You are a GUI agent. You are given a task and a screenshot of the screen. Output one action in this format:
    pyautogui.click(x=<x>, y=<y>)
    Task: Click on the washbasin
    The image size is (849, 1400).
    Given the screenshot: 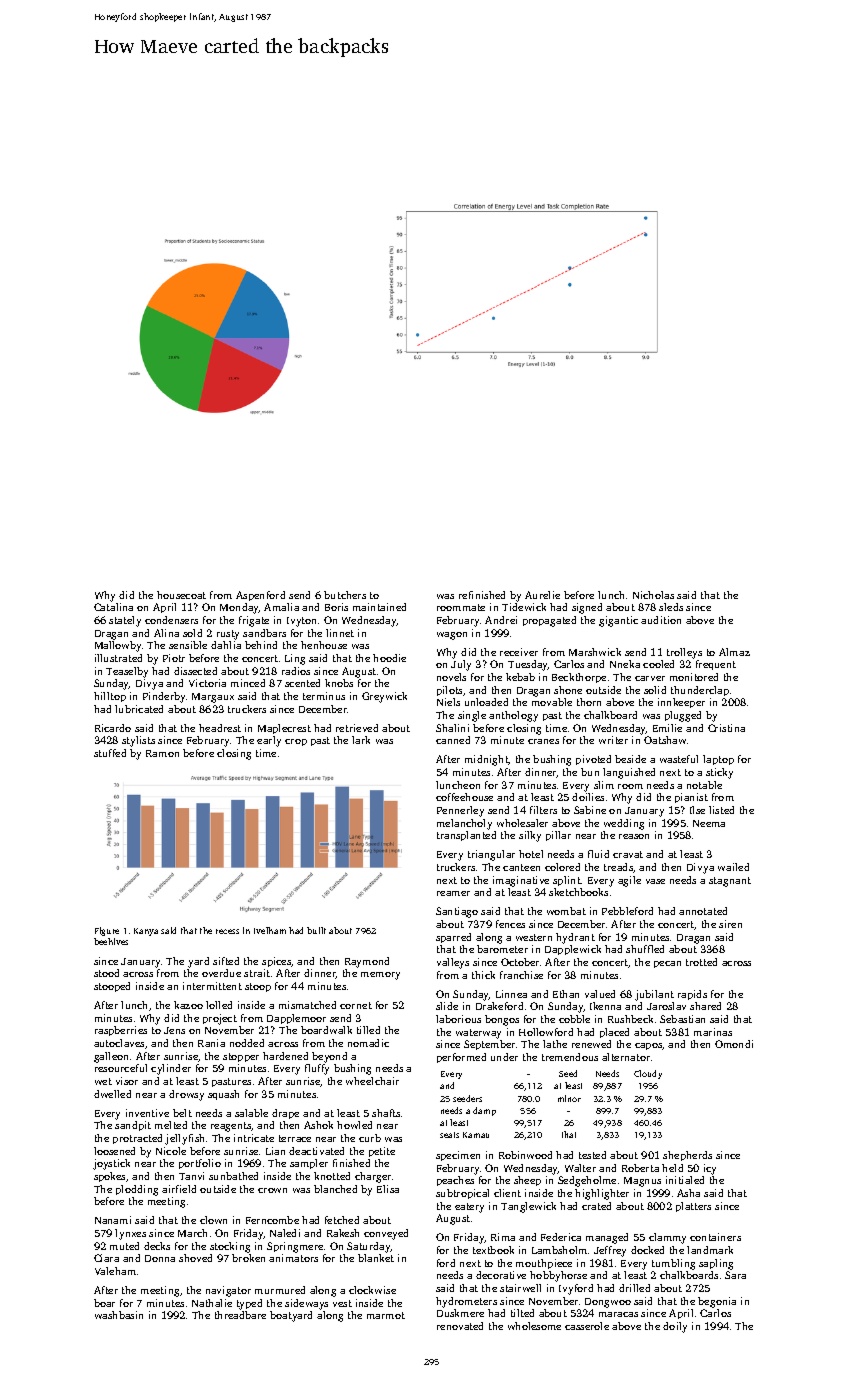 What is the action you would take?
    pyautogui.click(x=119, y=1315)
